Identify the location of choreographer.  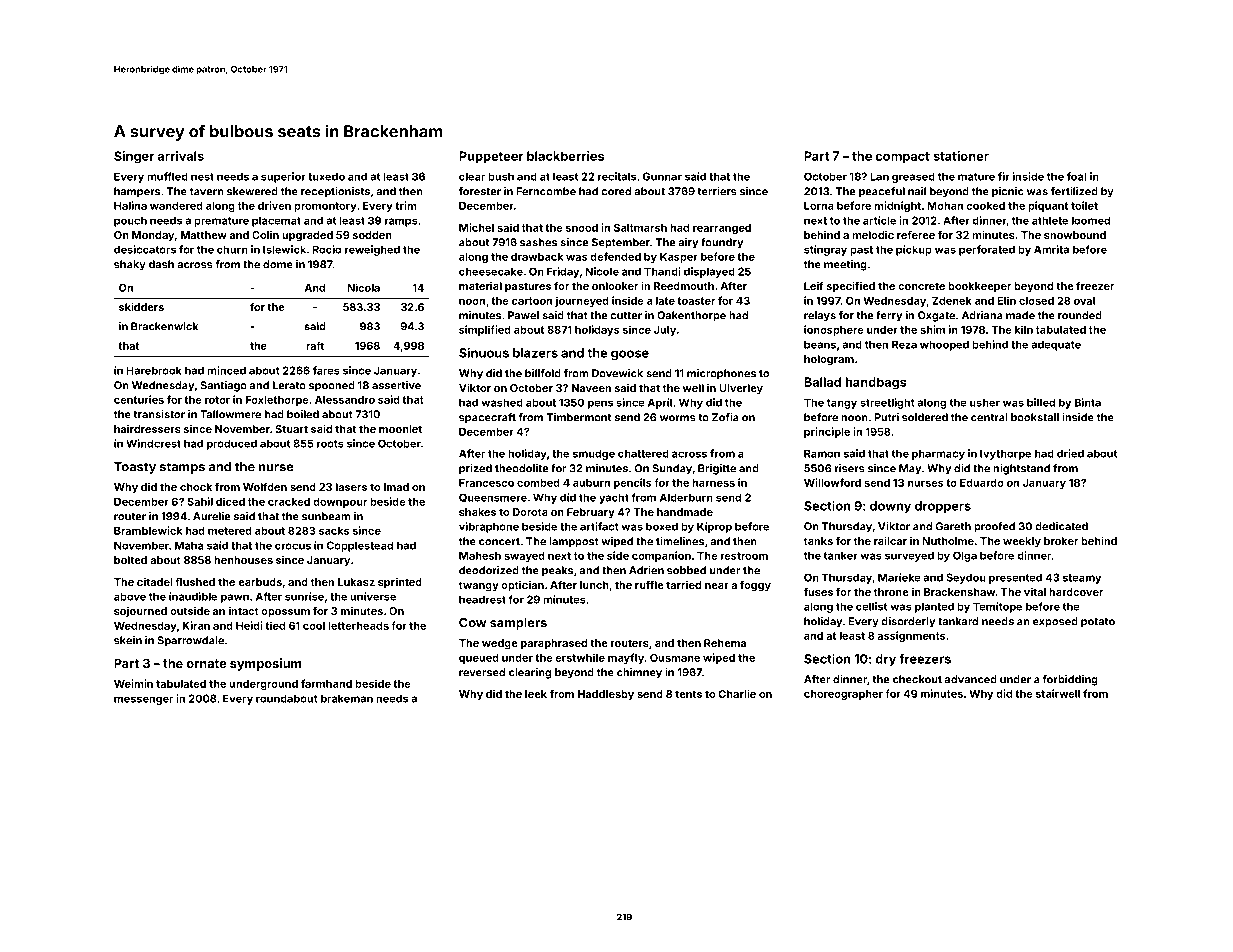
(843, 695).
